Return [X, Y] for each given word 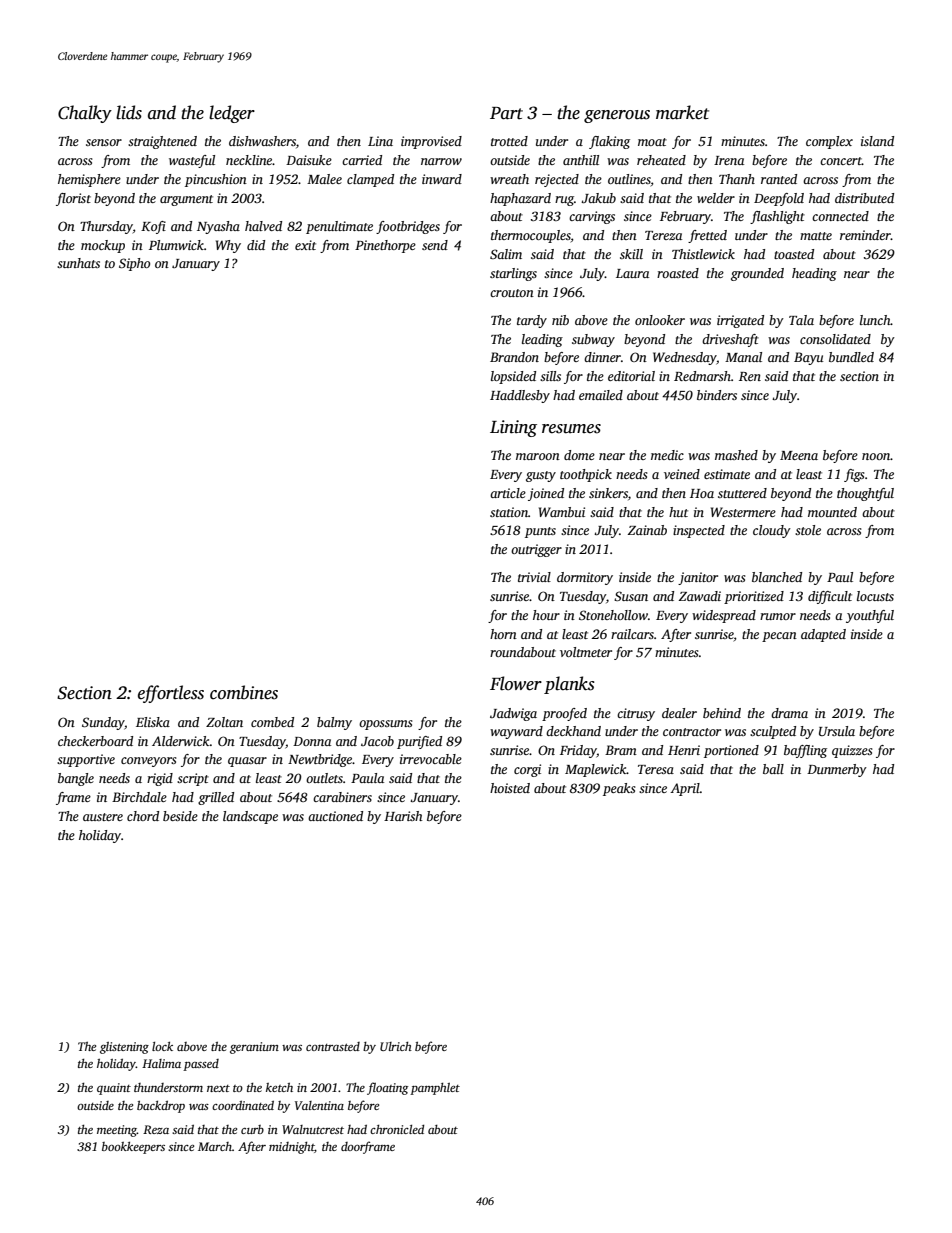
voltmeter [586, 652]
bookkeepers [133, 1147]
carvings [592, 217]
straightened [162, 142]
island [877, 141]
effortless [171, 694]
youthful [870, 616]
